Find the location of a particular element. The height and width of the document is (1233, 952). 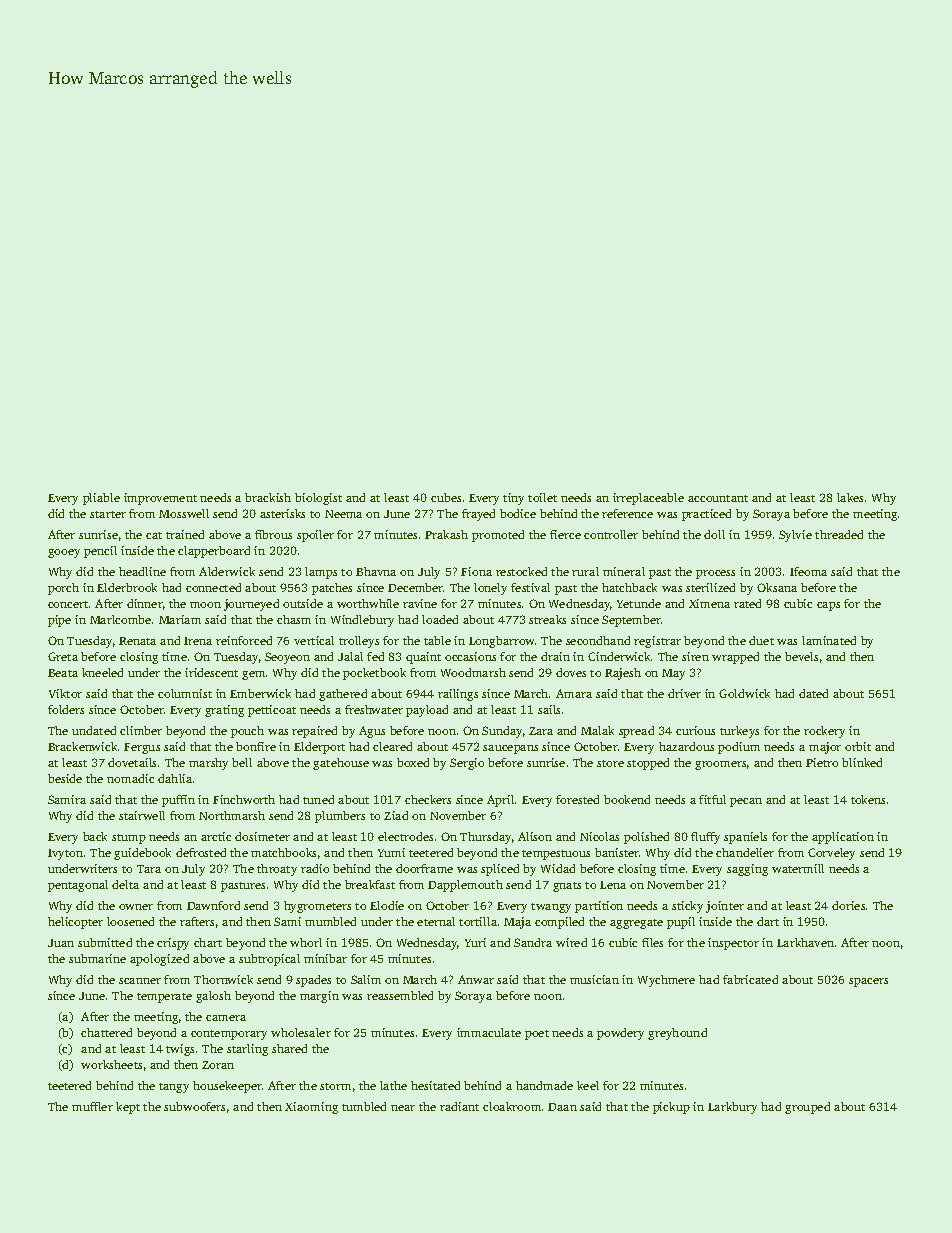

cubes is located at coordinates (446, 497).
